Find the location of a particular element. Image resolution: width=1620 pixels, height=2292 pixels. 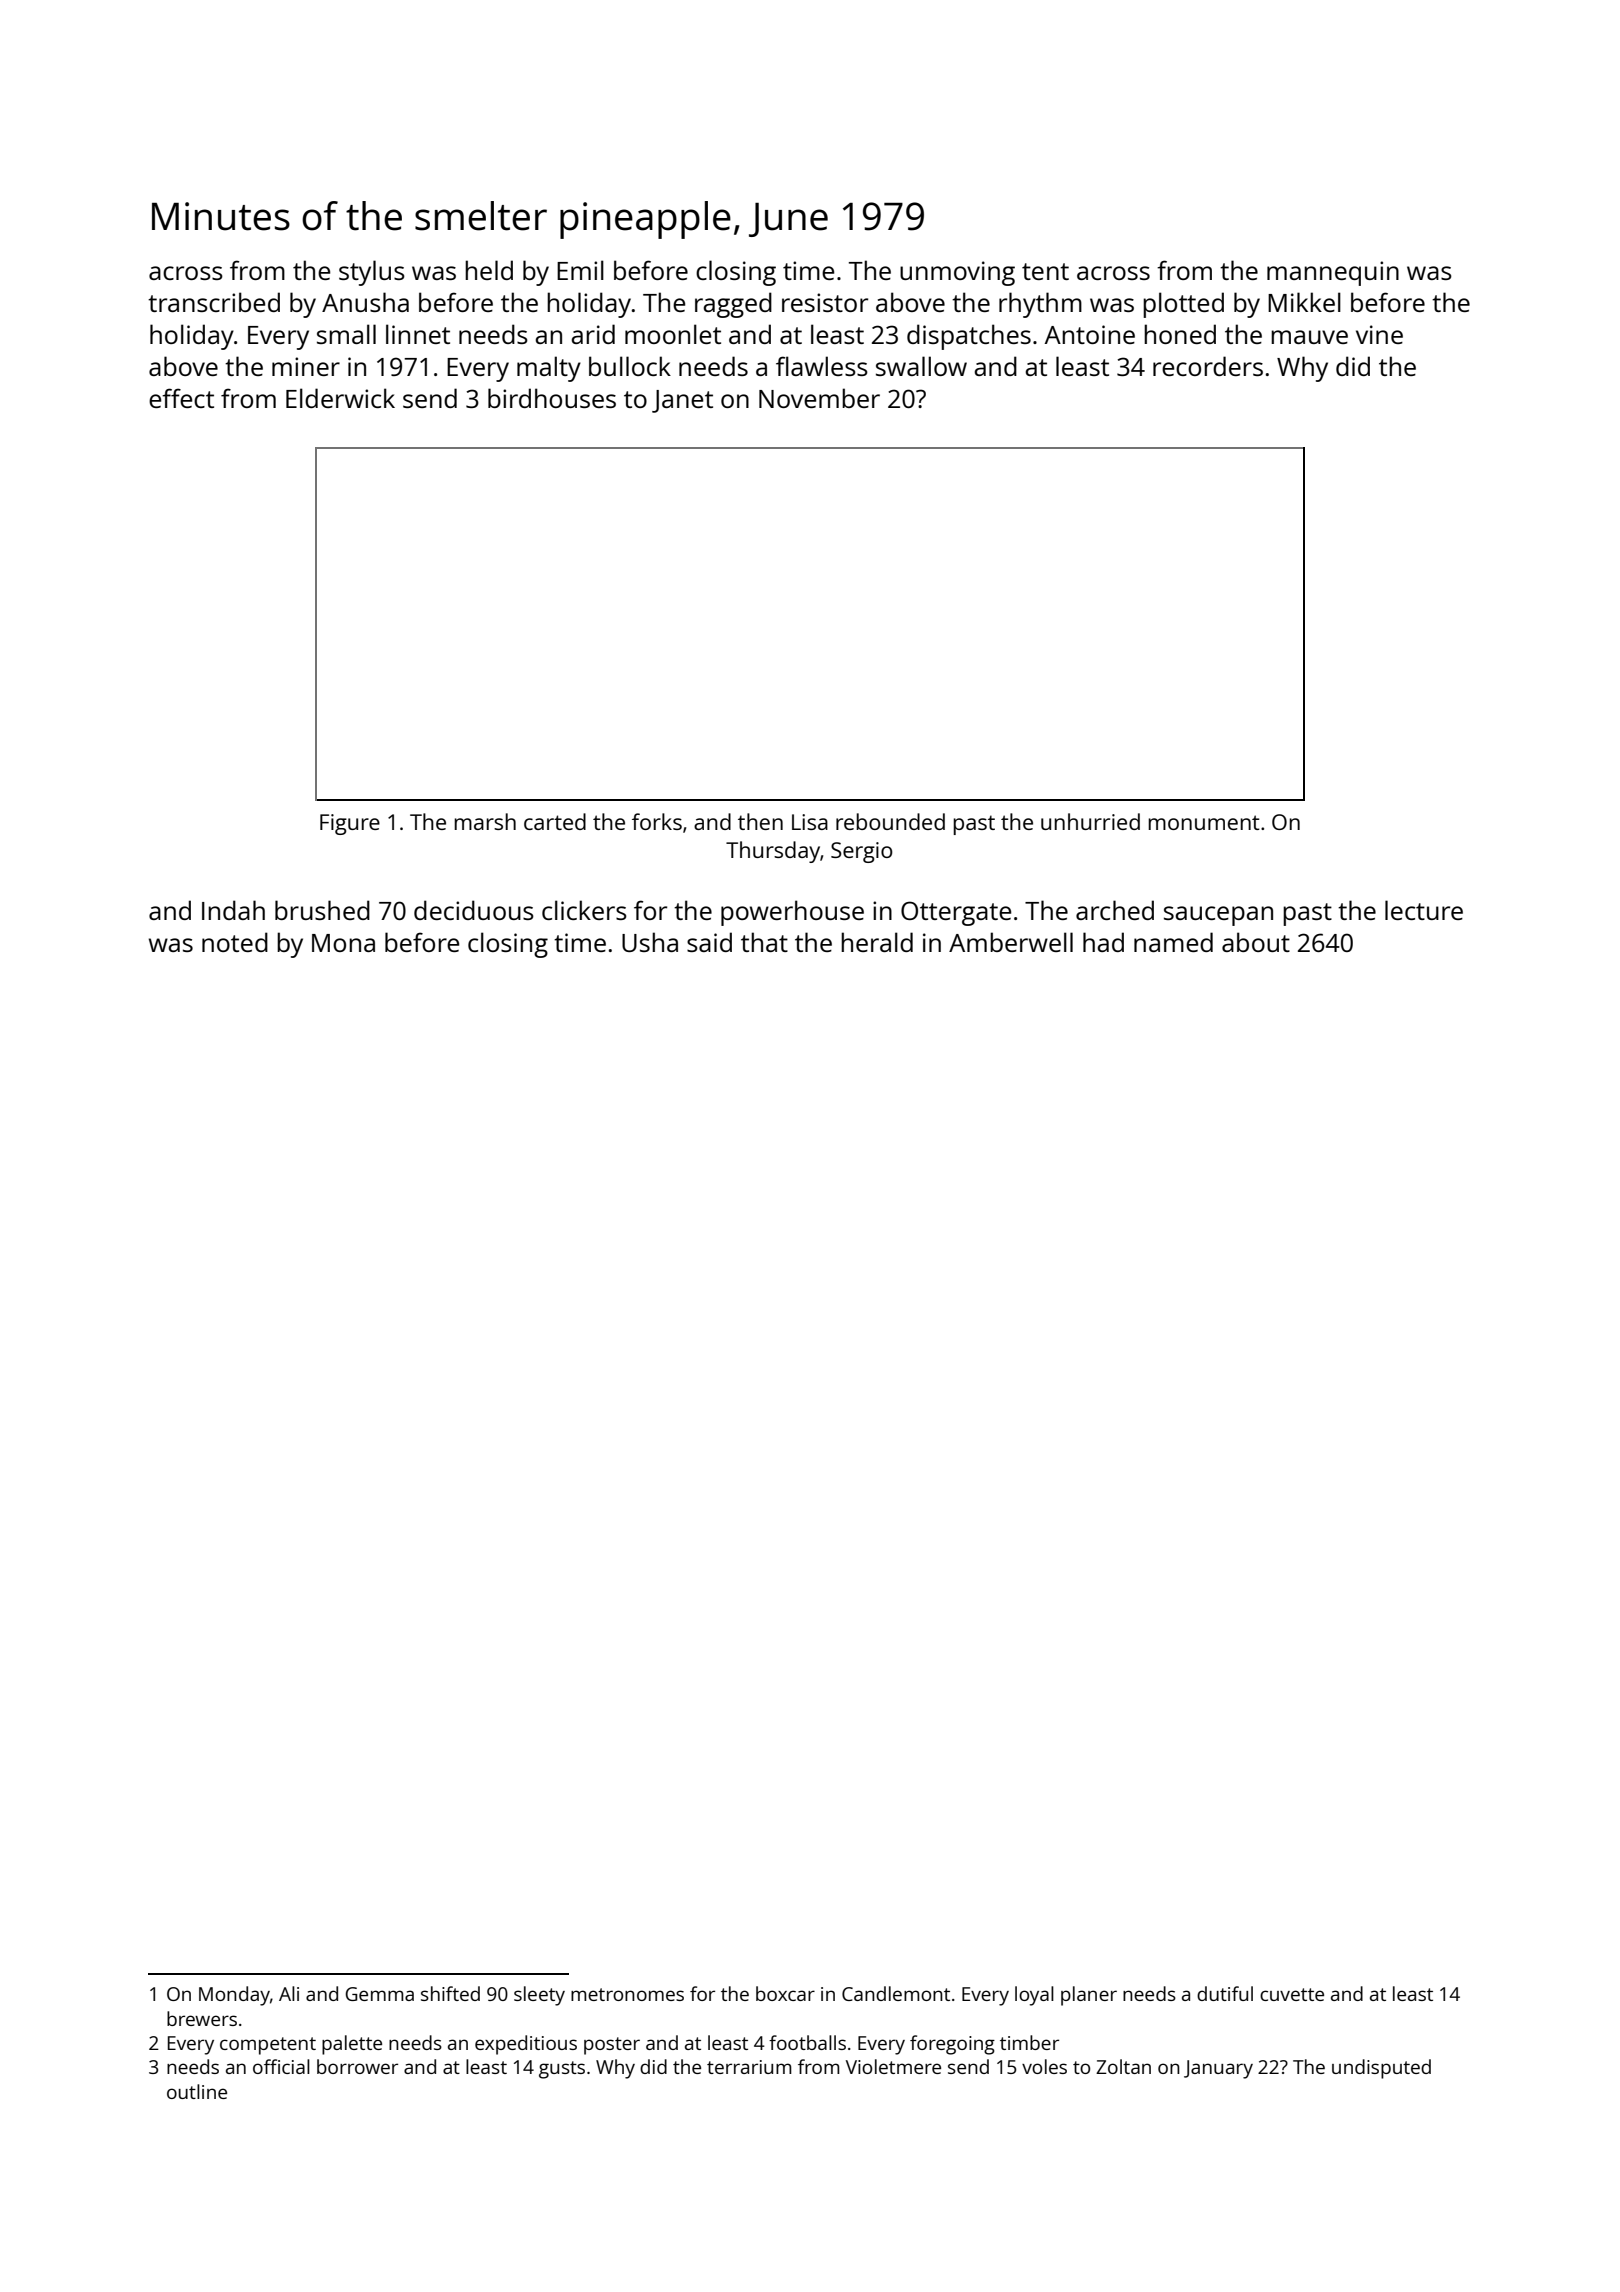

noted is located at coordinates (235, 942).
